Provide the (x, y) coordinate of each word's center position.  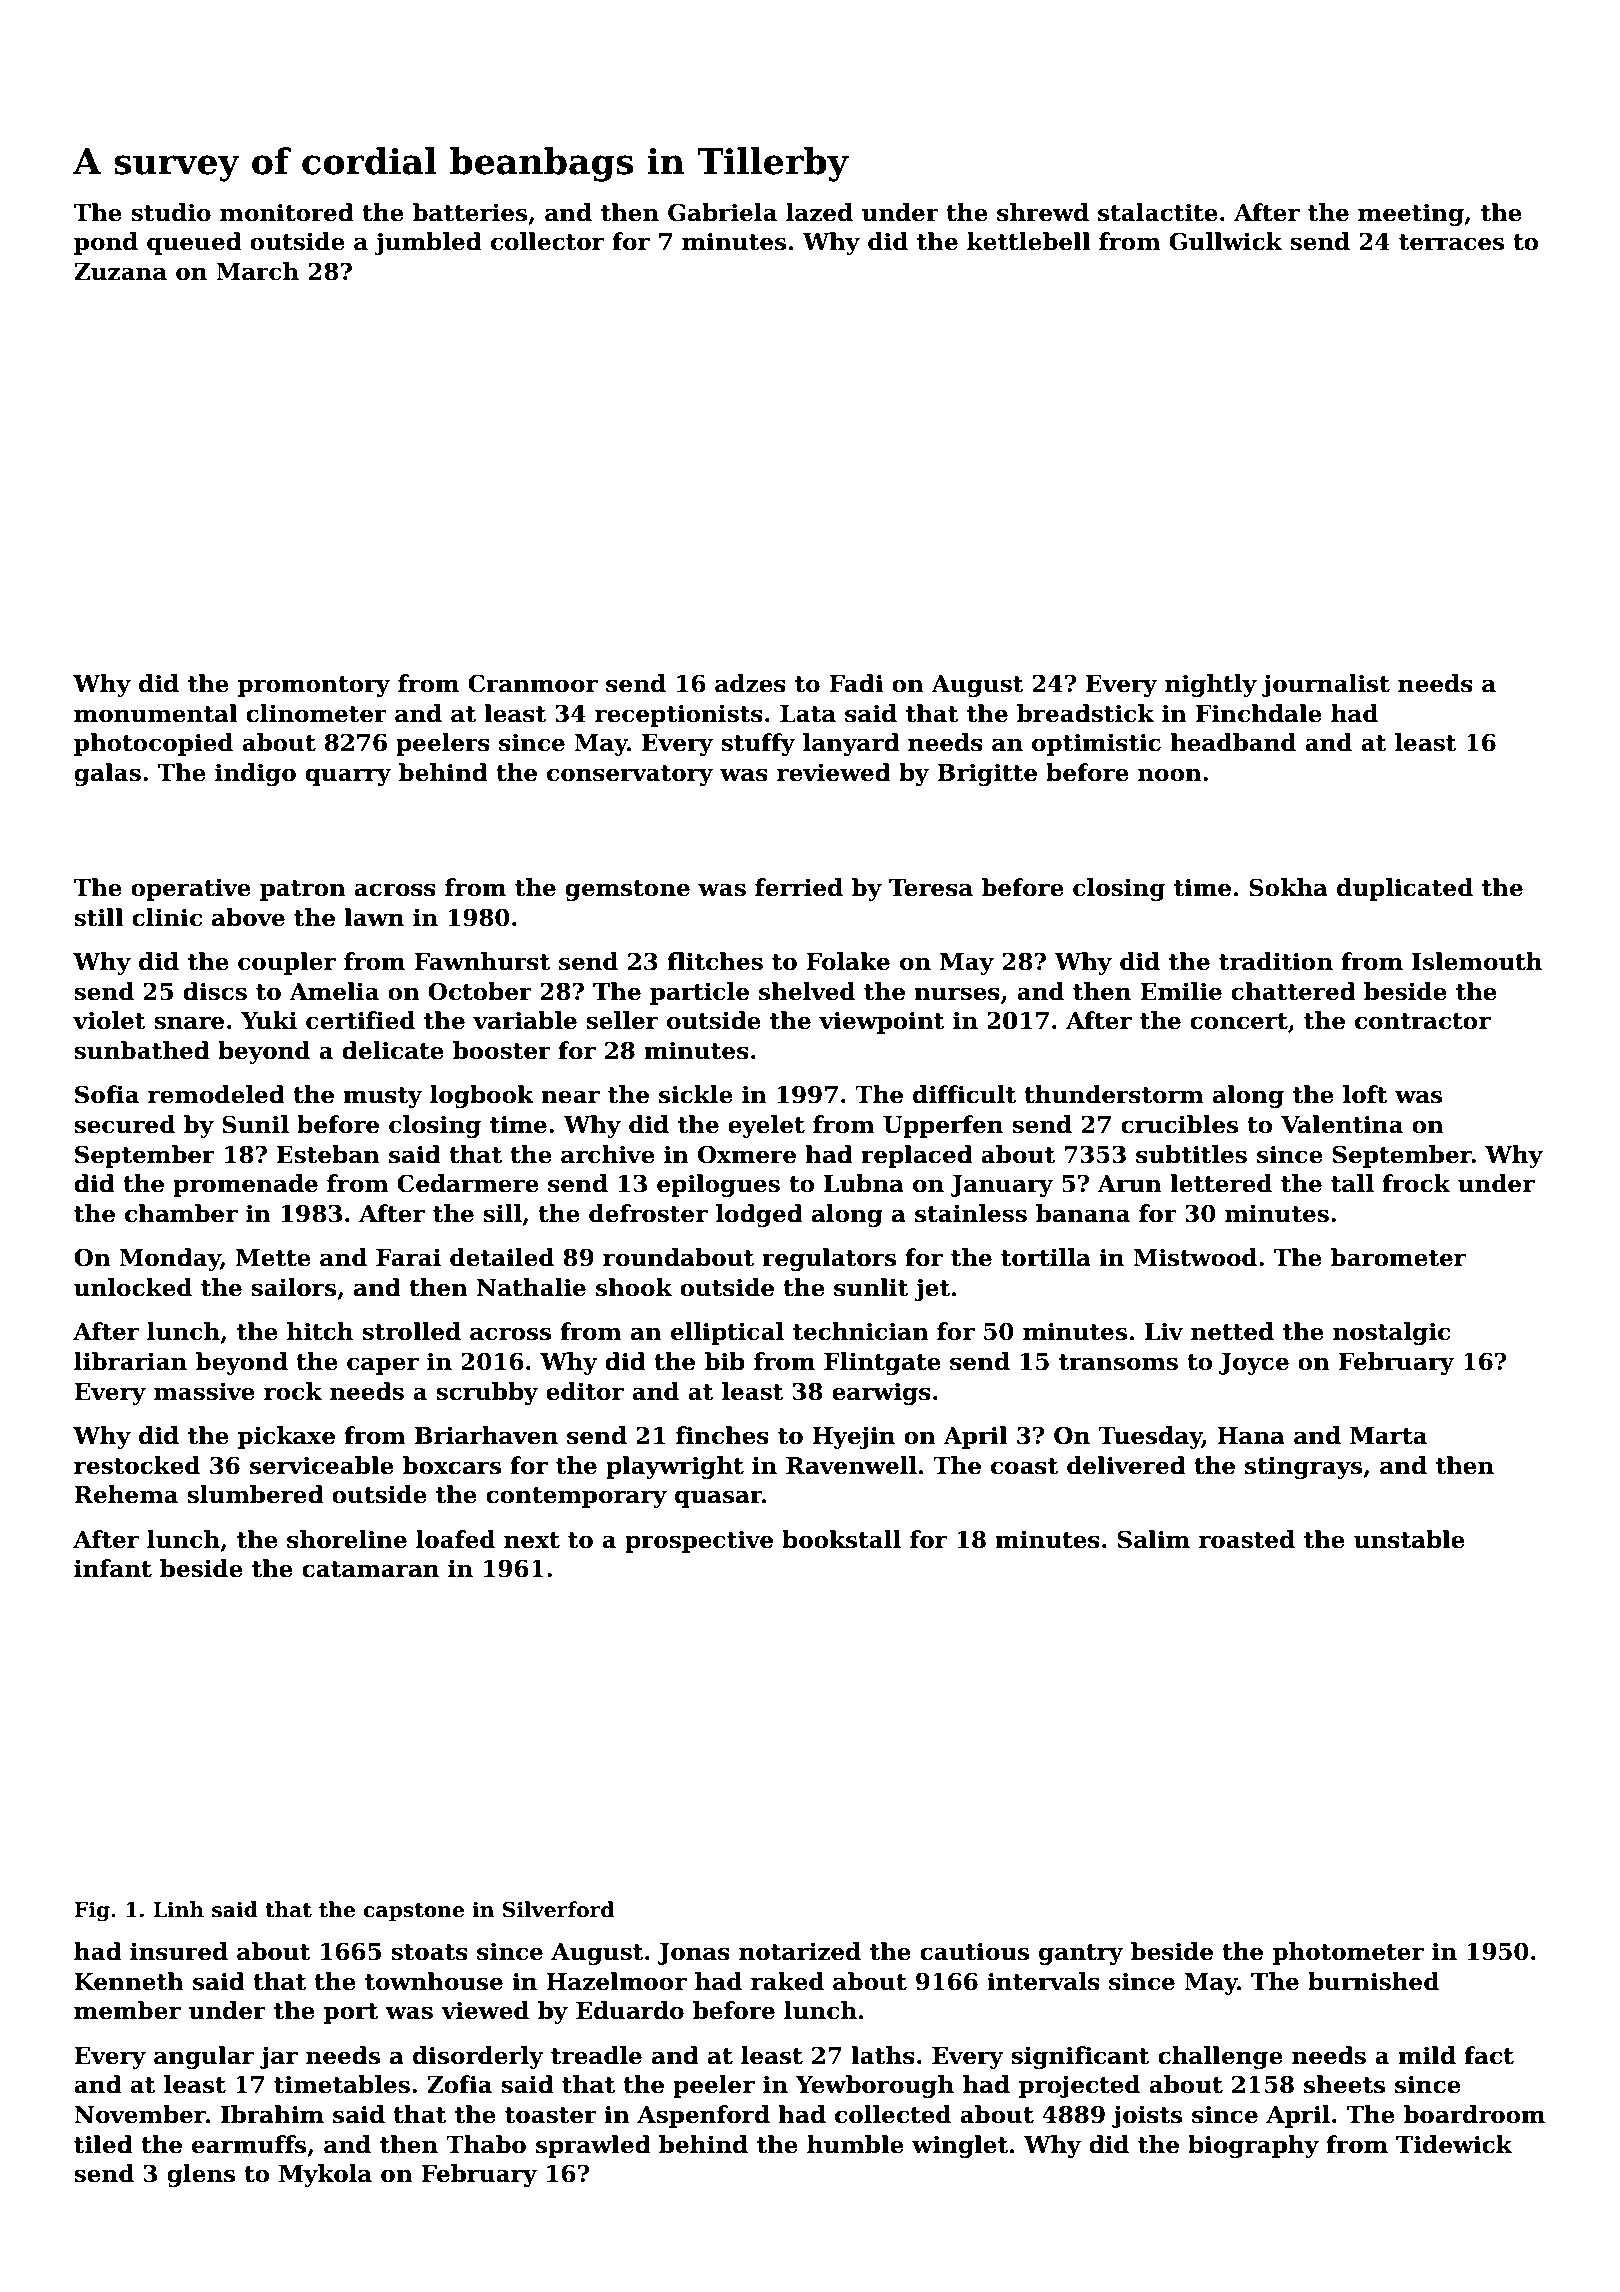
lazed (819, 212)
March (257, 271)
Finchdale (1259, 713)
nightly (1211, 685)
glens (201, 2175)
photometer (1348, 1953)
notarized (800, 1951)
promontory (314, 686)
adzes (750, 683)
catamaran (370, 1569)
